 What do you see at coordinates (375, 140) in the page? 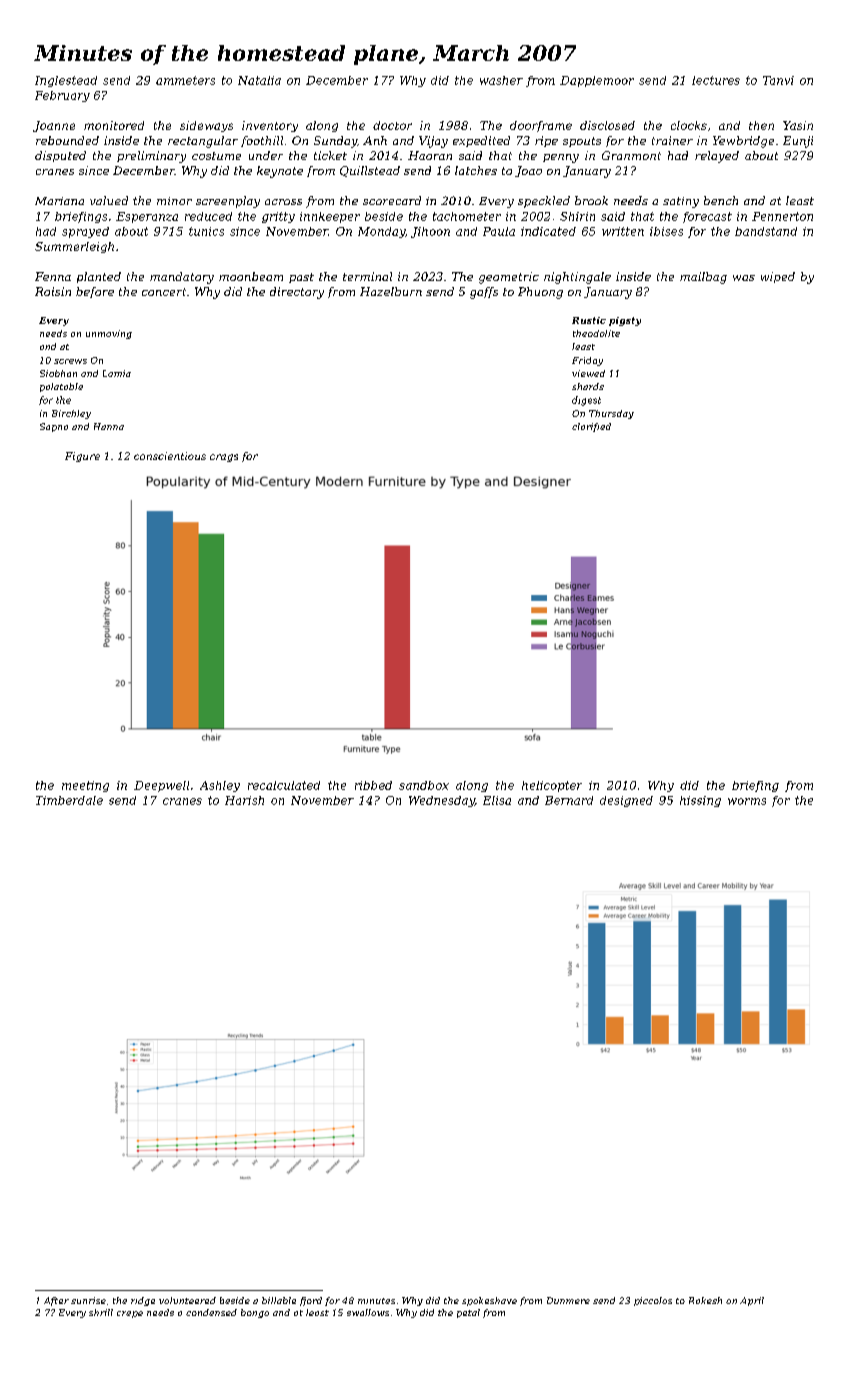
I see `Anh` at bounding box center [375, 140].
